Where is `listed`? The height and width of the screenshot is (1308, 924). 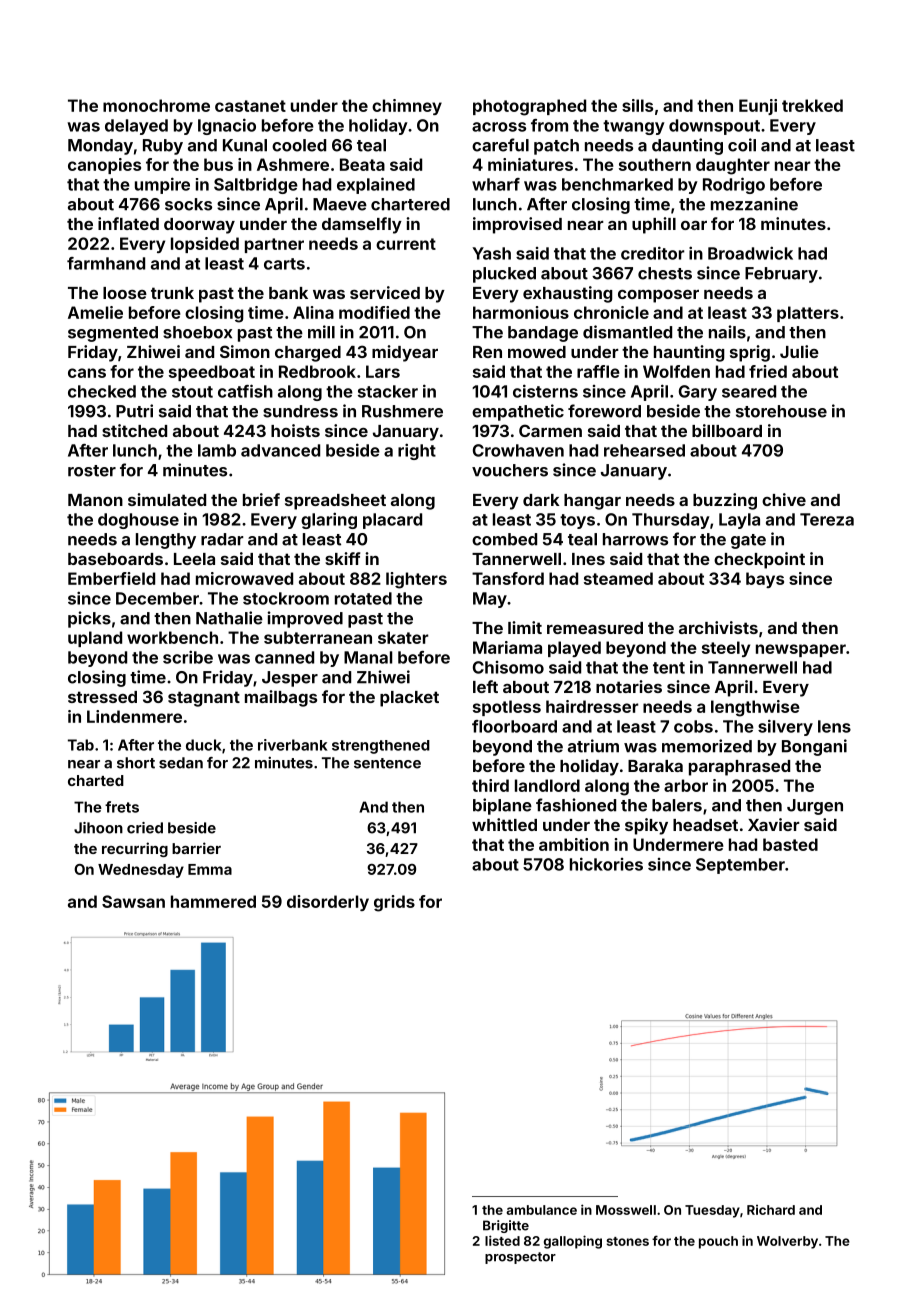 listed is located at coordinates (502, 1240).
